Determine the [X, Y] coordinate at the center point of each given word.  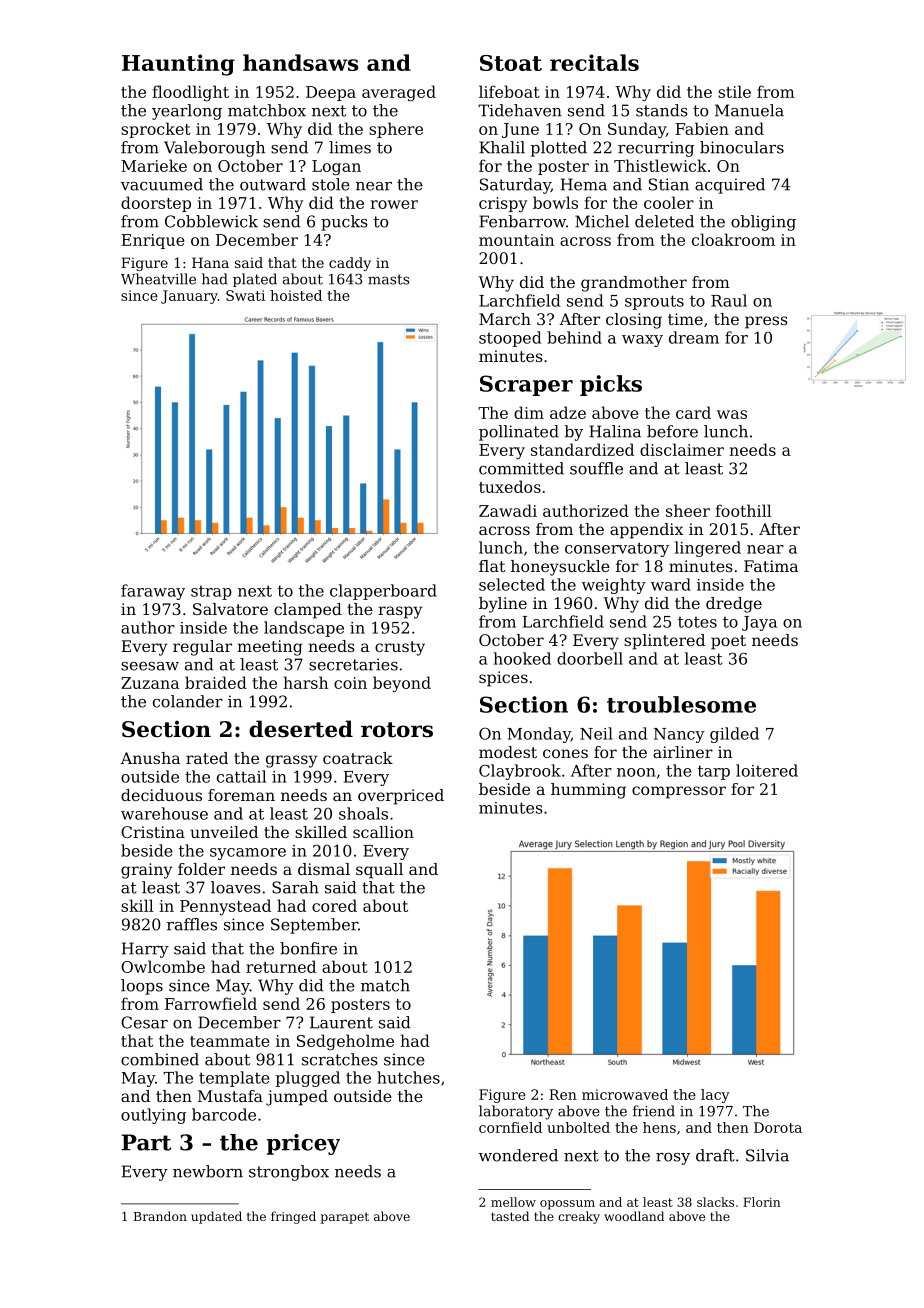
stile [734, 91]
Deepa [331, 93]
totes [697, 622]
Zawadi [508, 510]
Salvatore [230, 609]
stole [331, 184]
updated [216, 1217]
